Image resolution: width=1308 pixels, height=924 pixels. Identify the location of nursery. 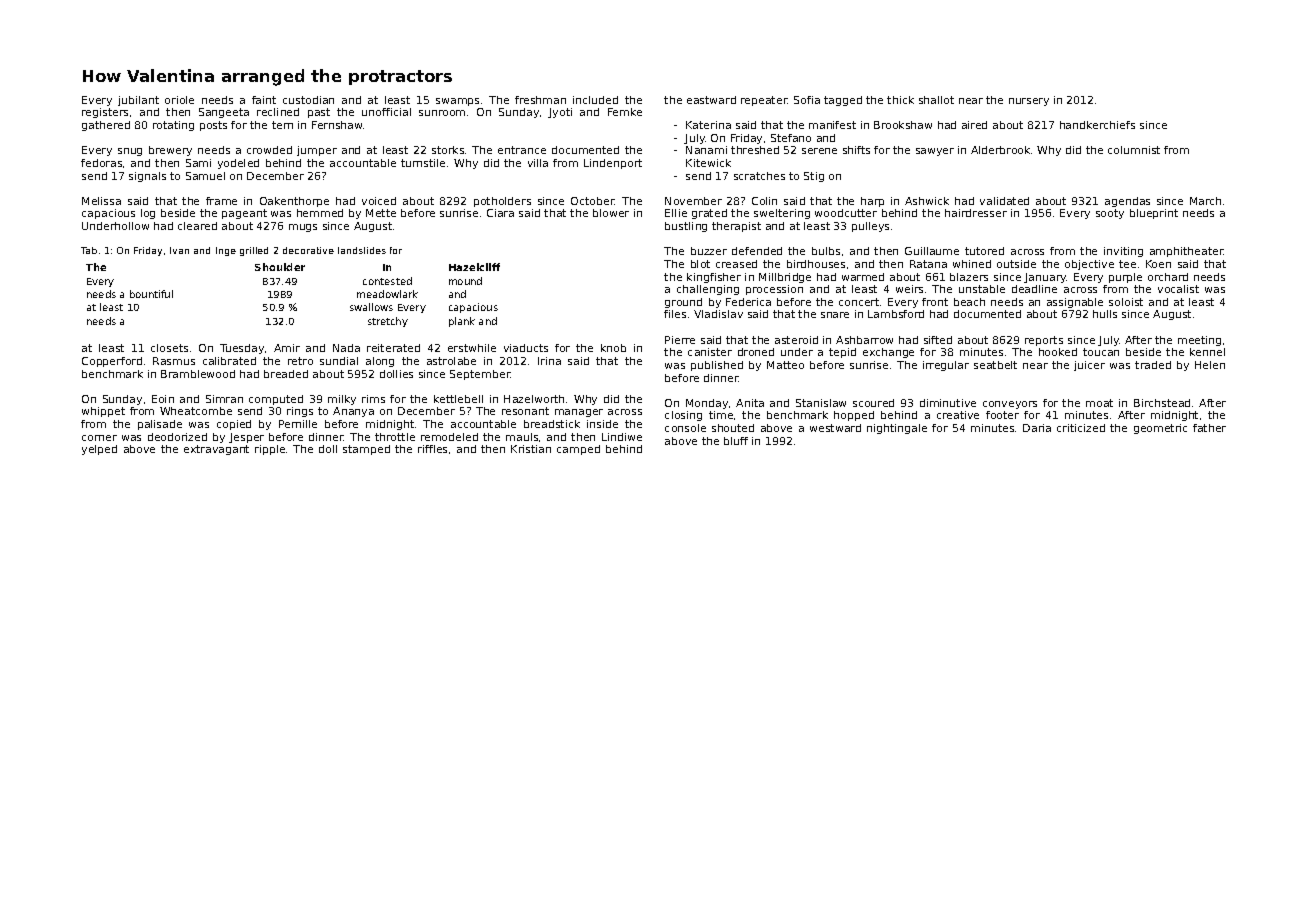
(1029, 102).
